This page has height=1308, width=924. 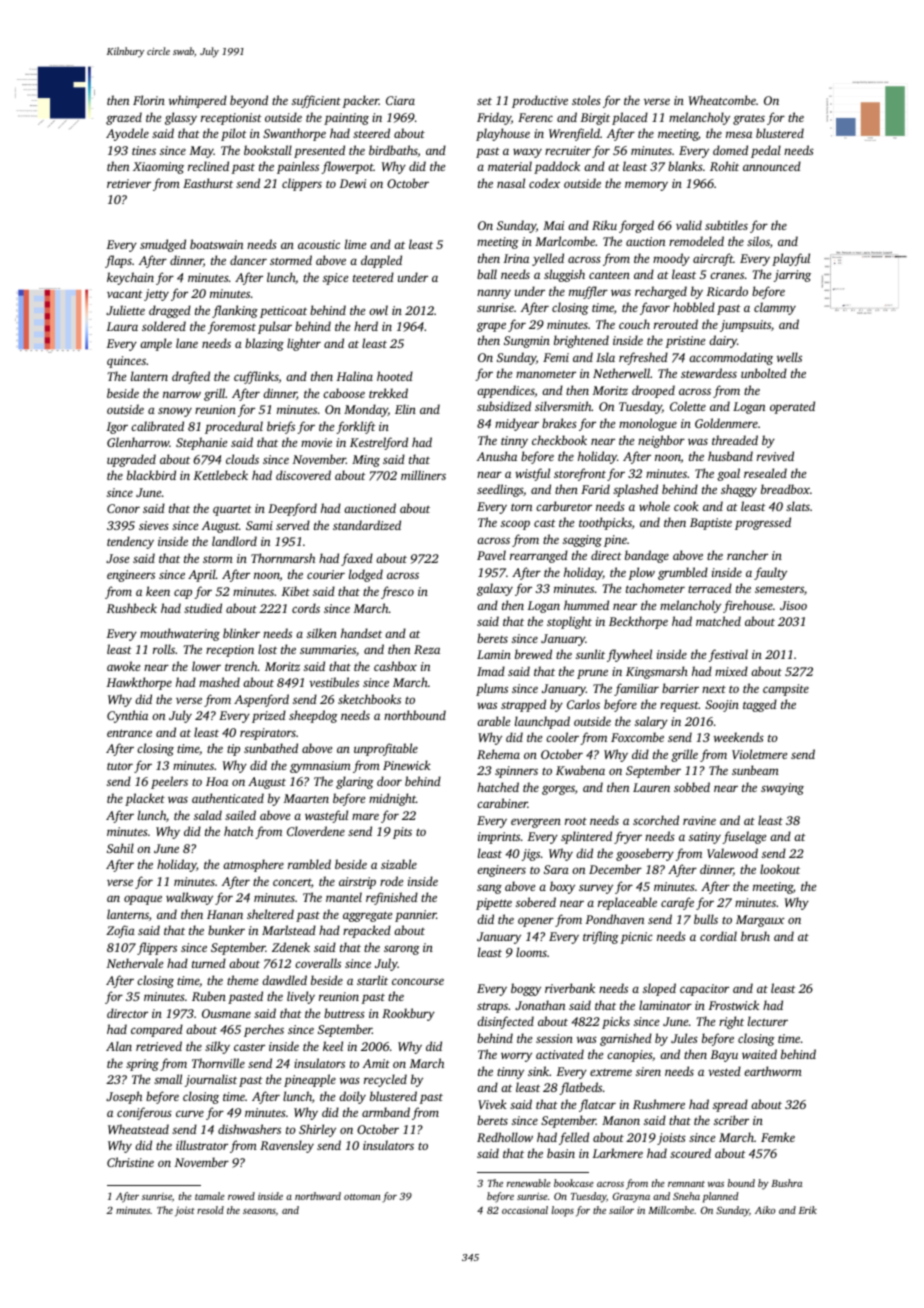 What do you see at coordinates (119, 1046) in the page?
I see `Alan` at bounding box center [119, 1046].
